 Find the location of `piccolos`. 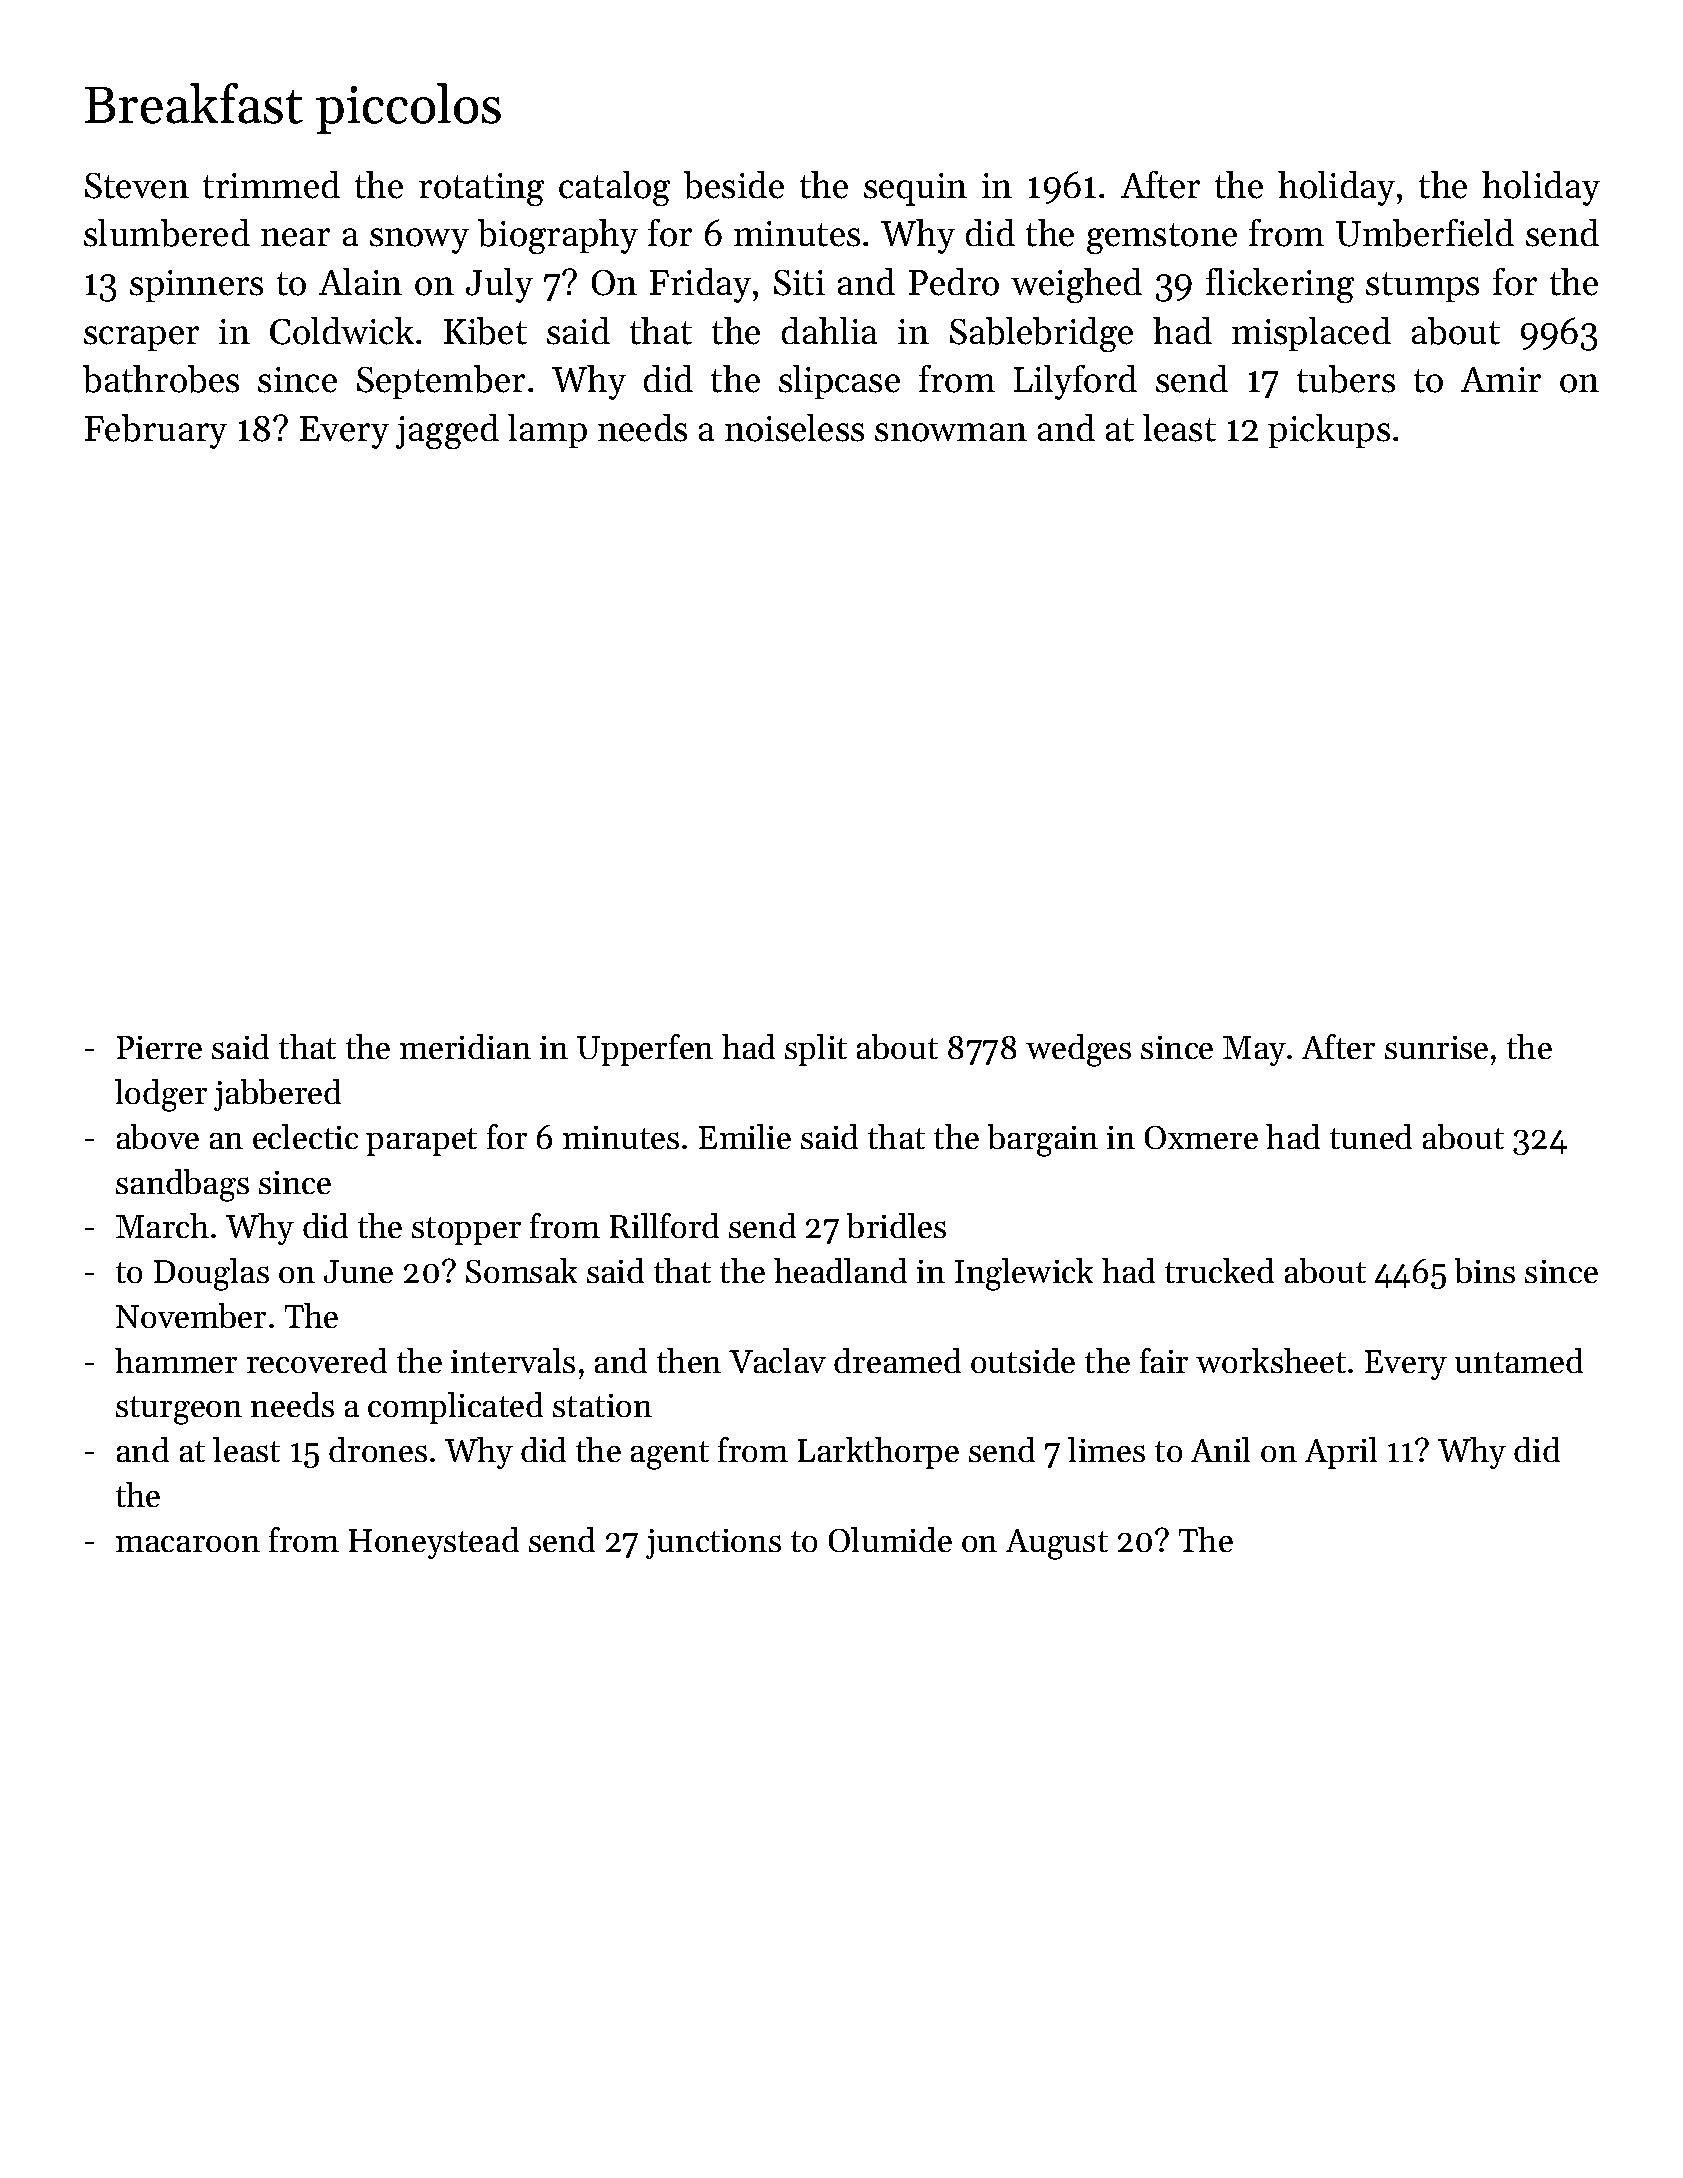

piccolos is located at coordinates (408, 108).
